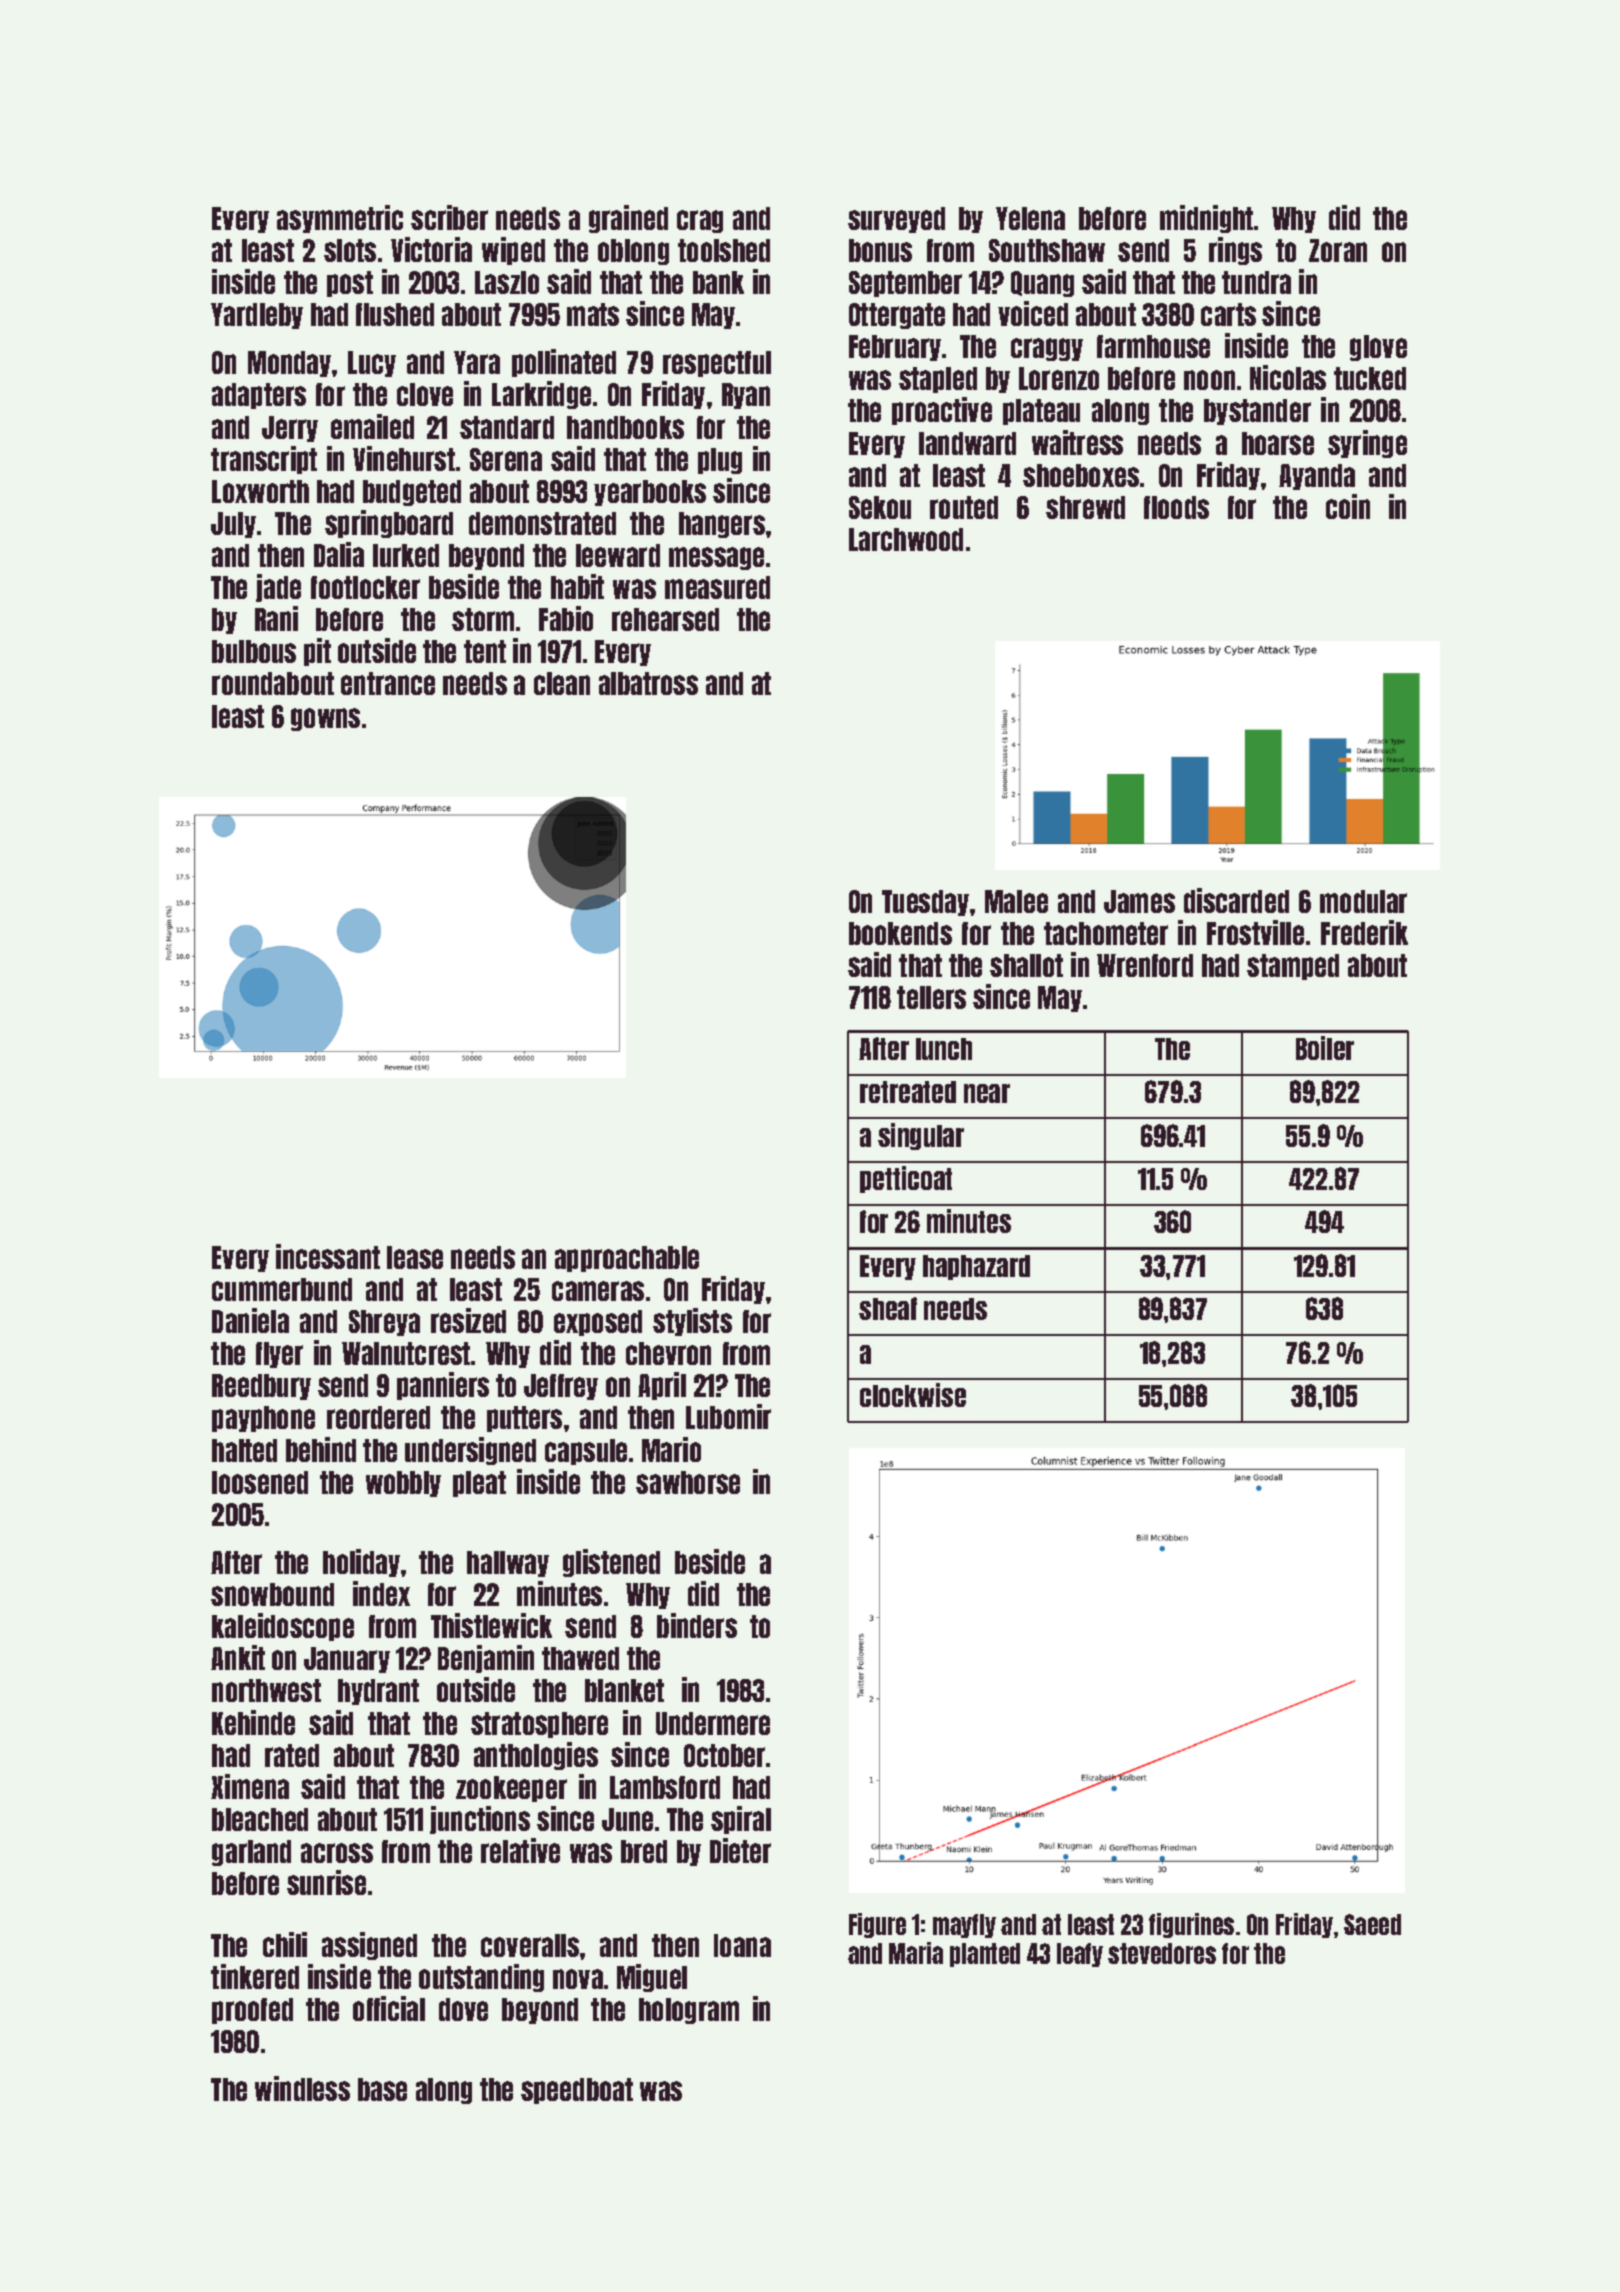 The height and width of the document is (2292, 1620). Describe the element at coordinates (261, 1387) in the document. I see `Reedbury` at that location.
